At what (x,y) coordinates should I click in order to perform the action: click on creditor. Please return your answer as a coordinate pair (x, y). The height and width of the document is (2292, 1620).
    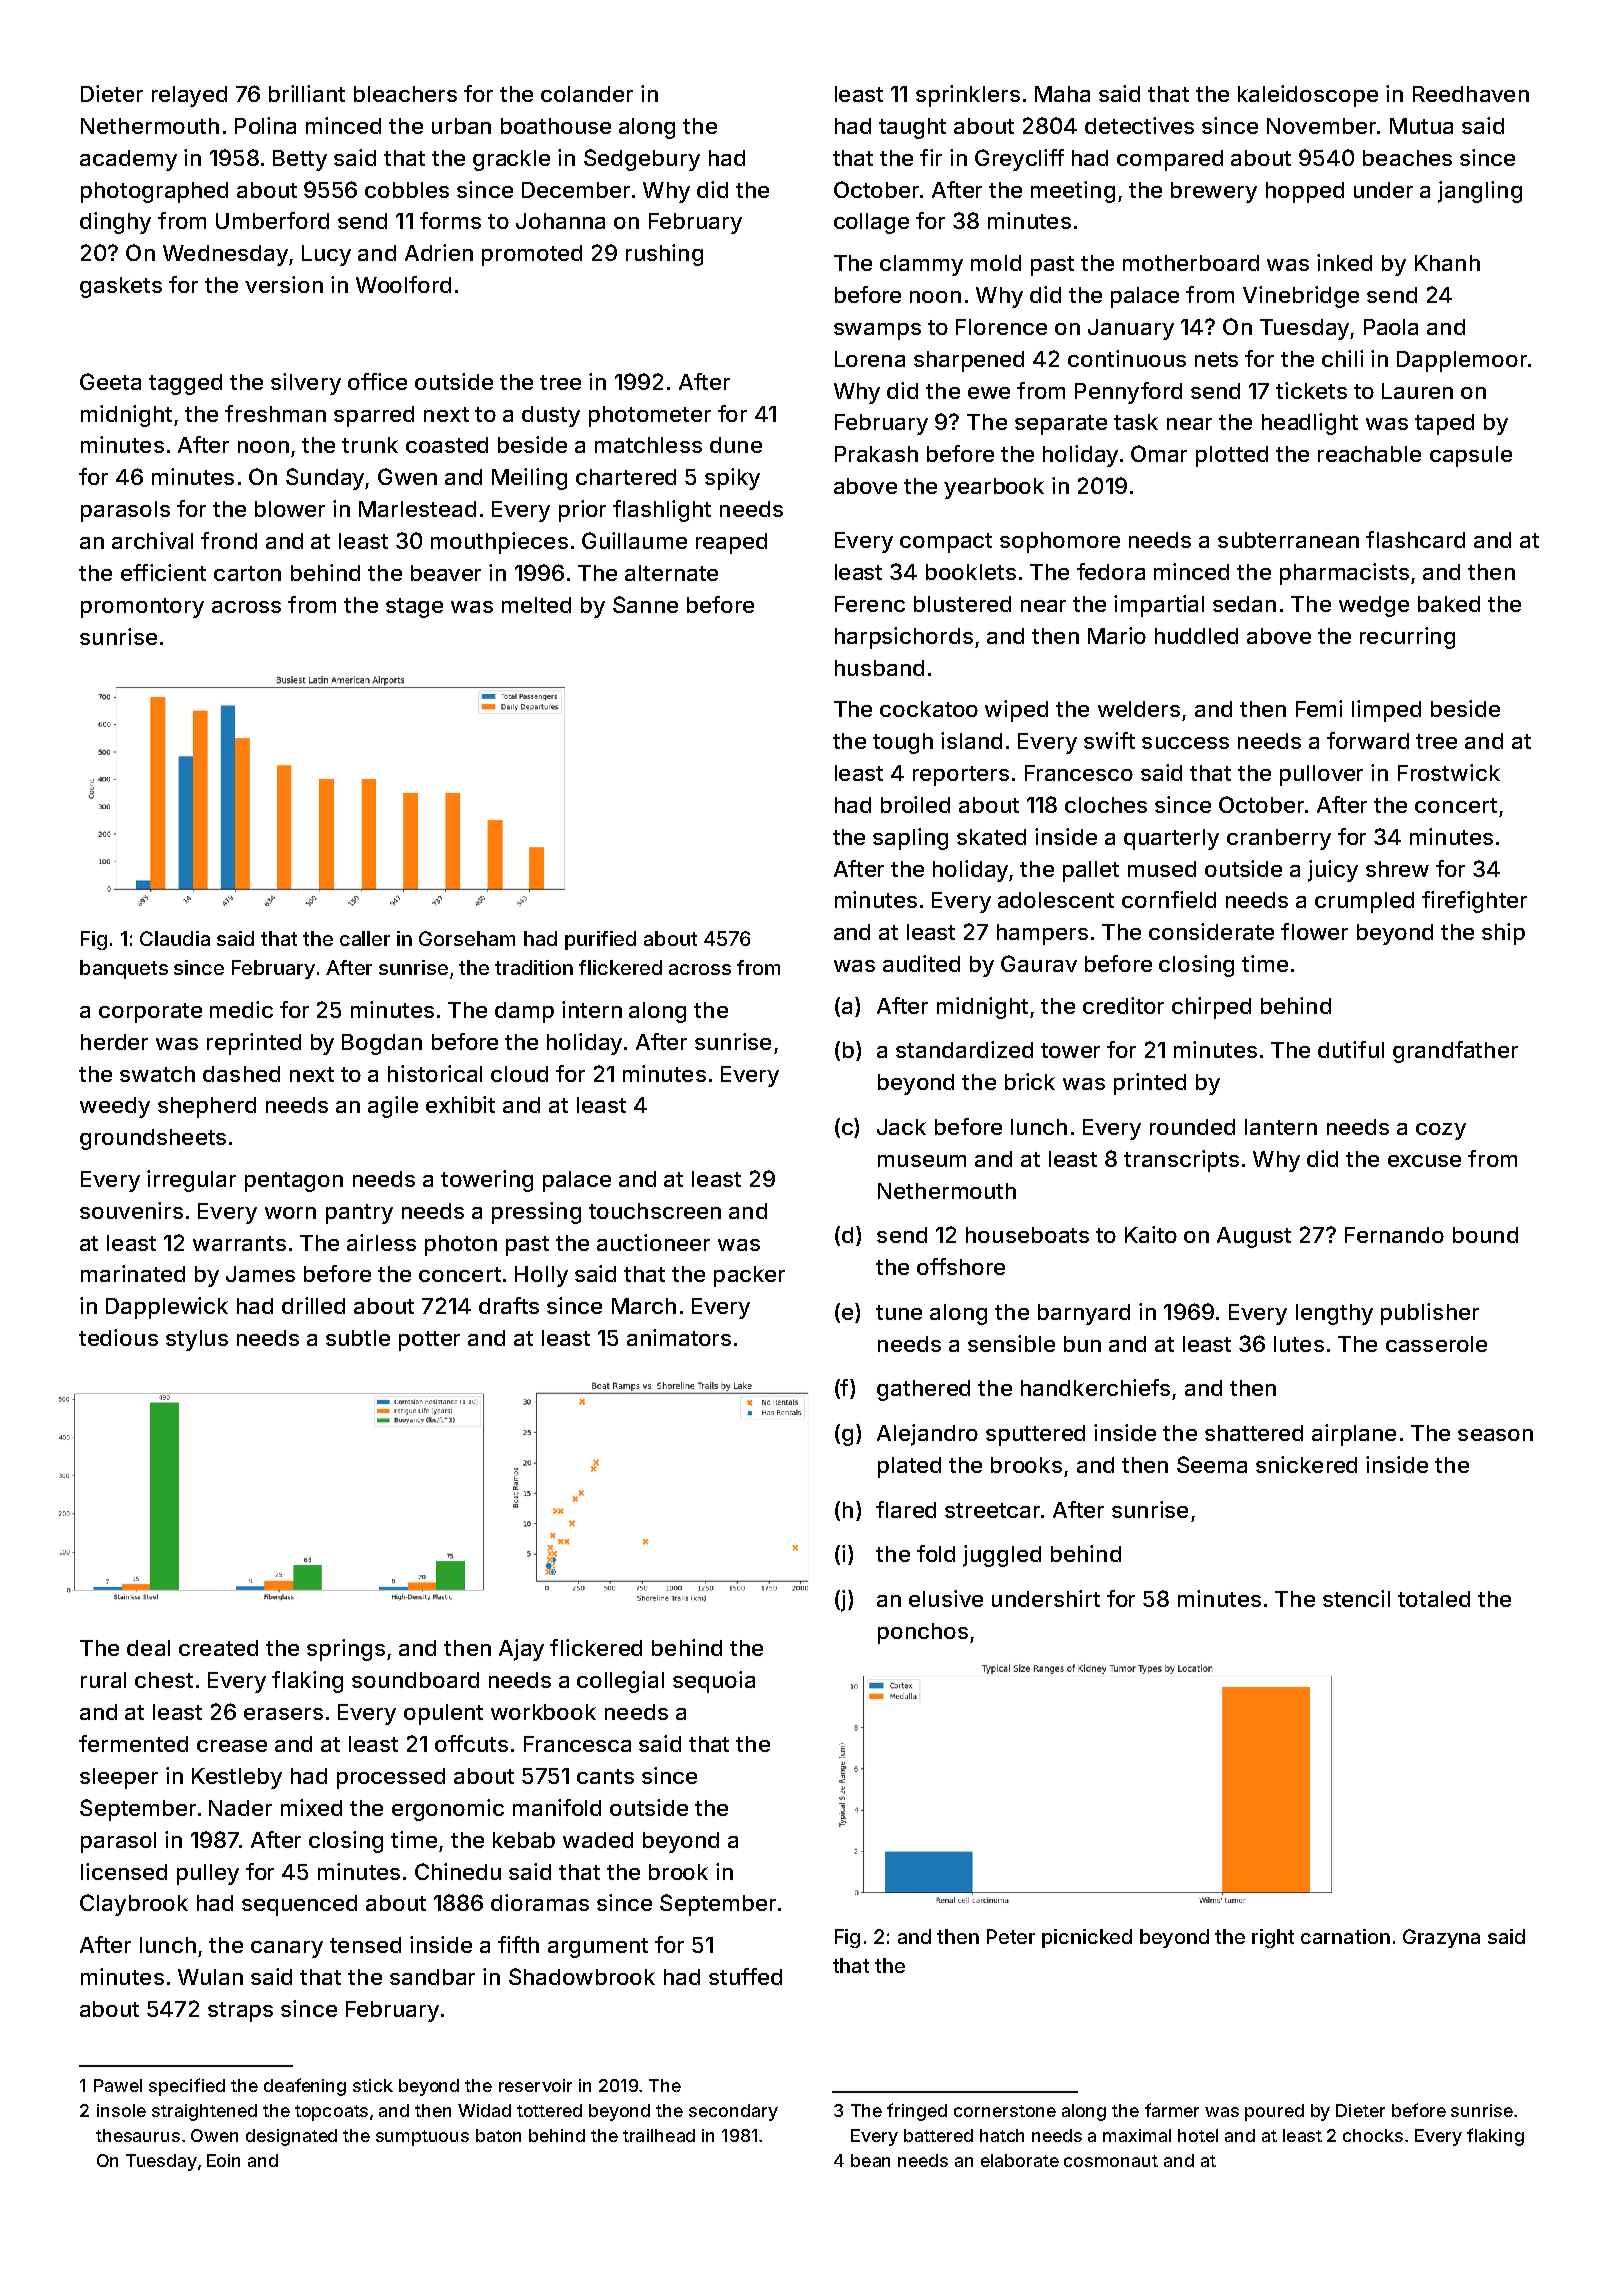
    Looking at the image, I should click on (1123, 1005).
